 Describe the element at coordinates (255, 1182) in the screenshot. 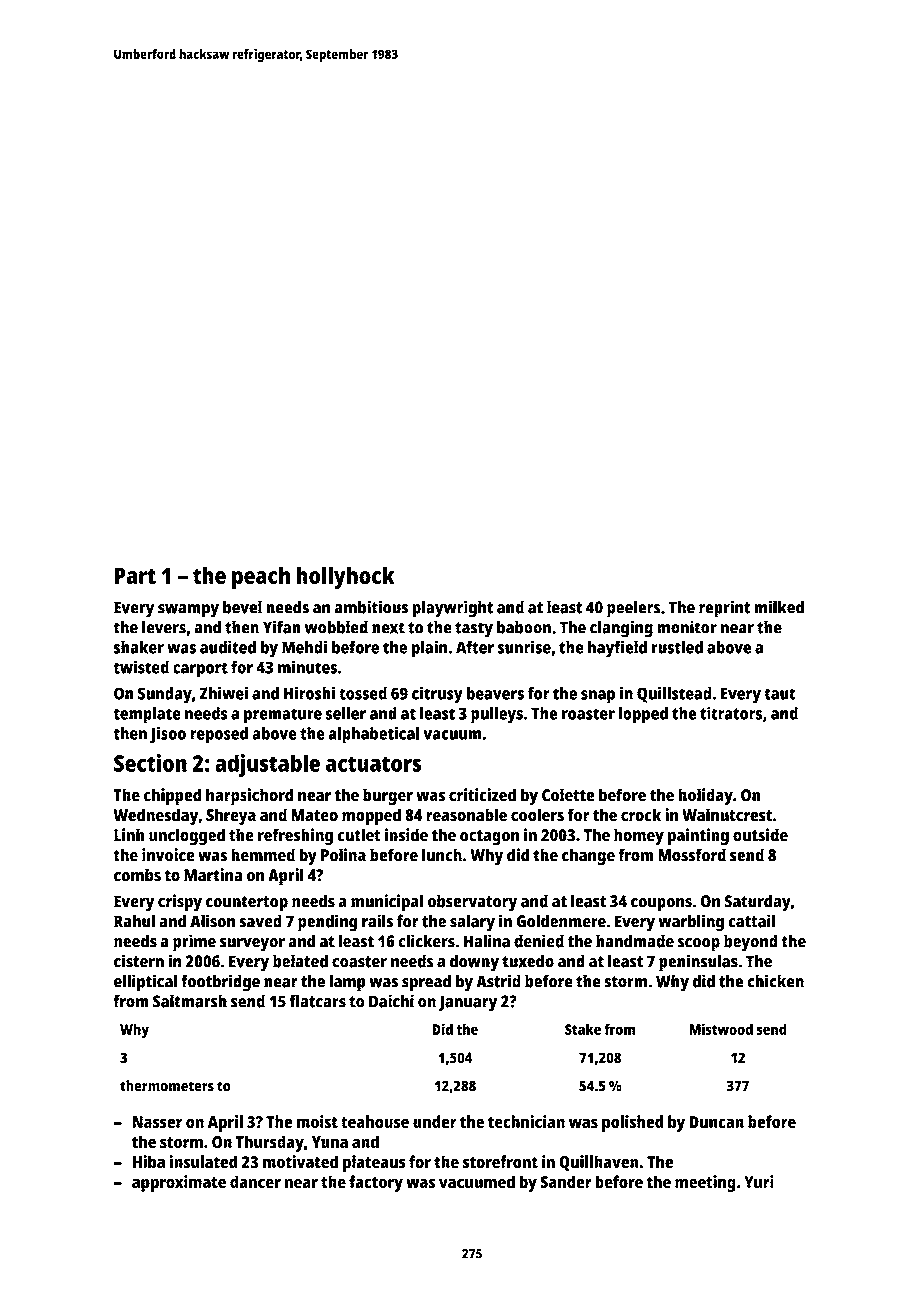

I see `dancer` at that location.
